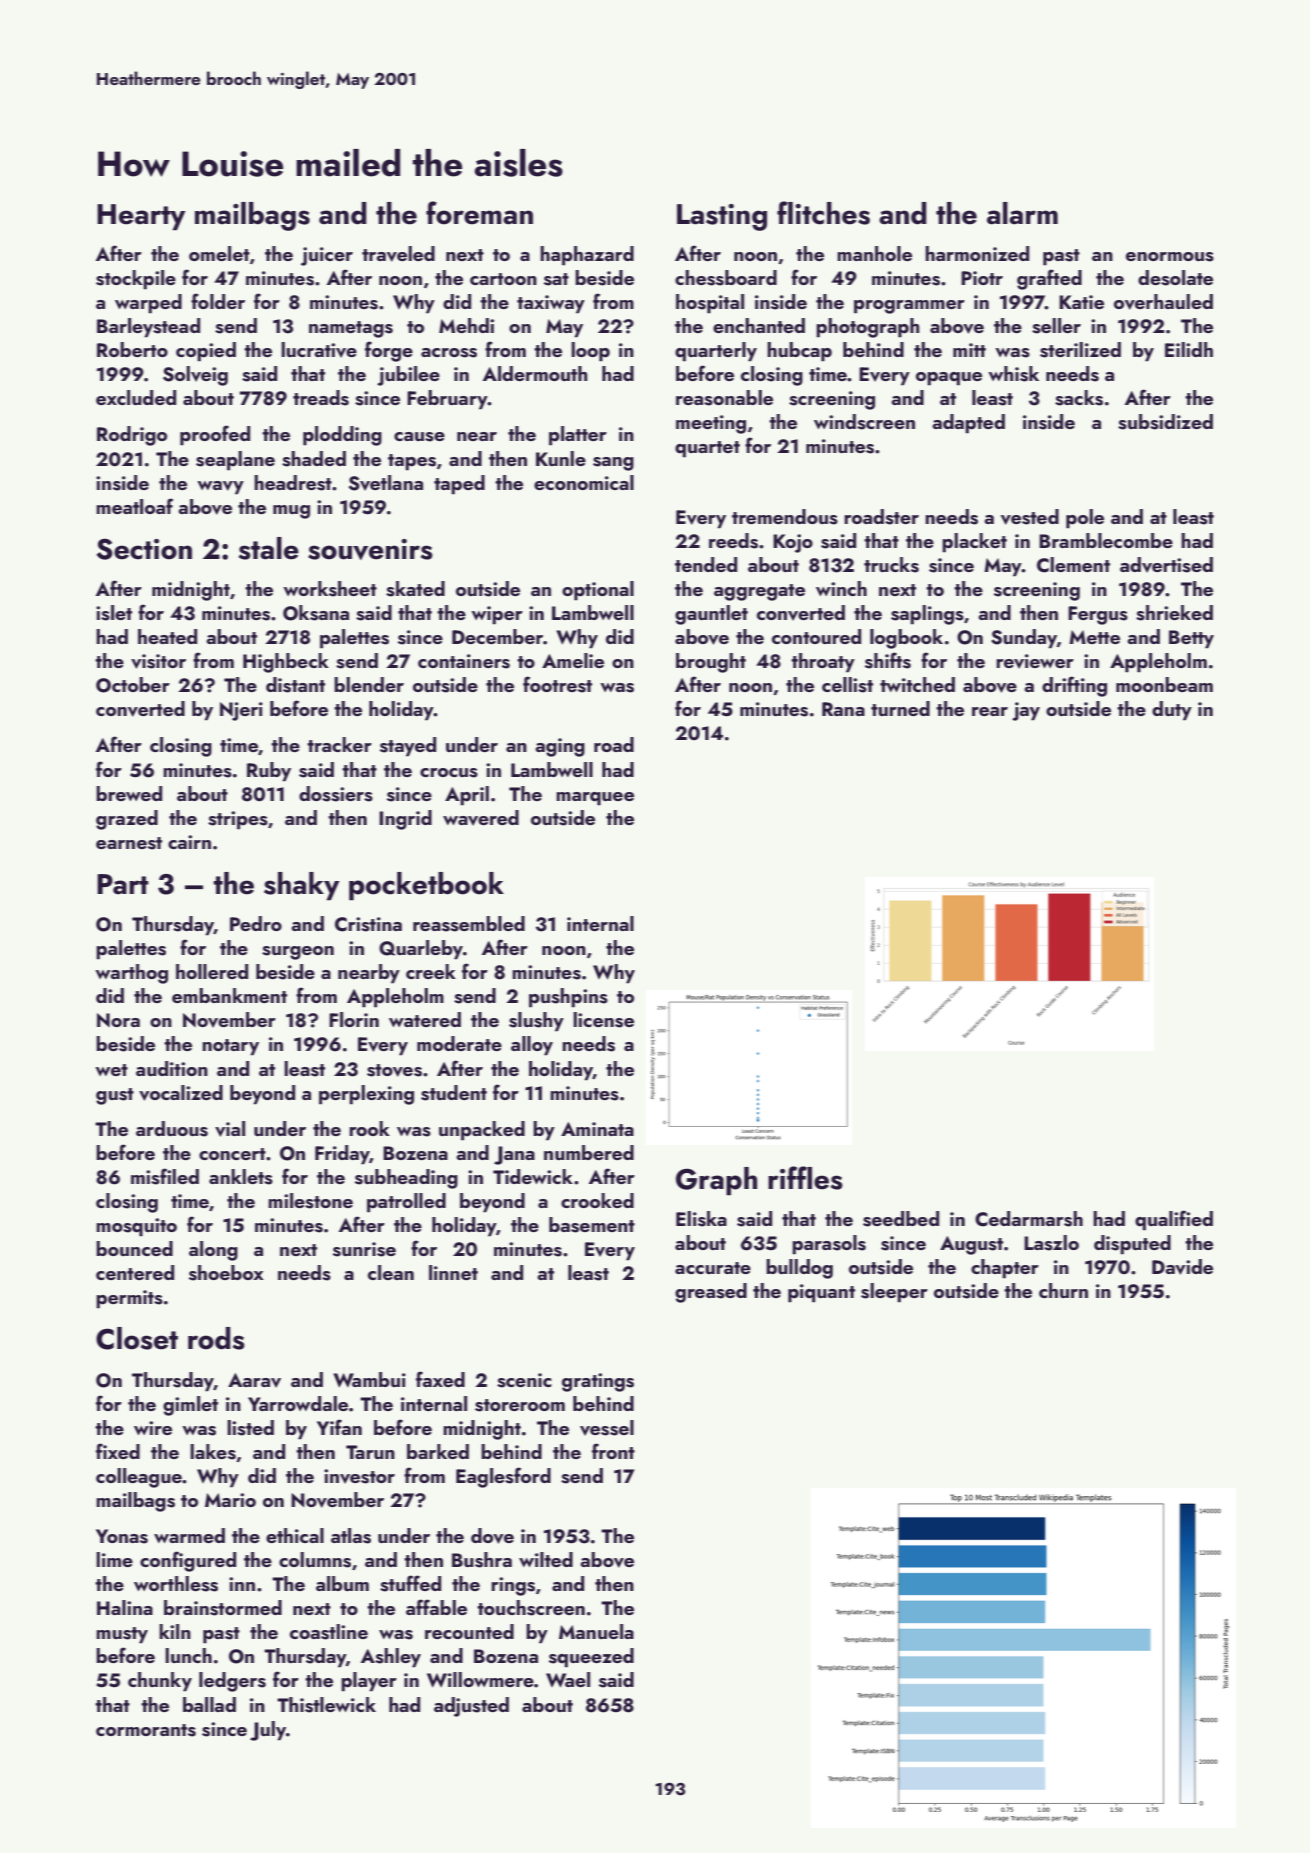 The image size is (1310, 1853). What do you see at coordinates (503, 279) in the screenshot?
I see `cartoon` at bounding box center [503, 279].
